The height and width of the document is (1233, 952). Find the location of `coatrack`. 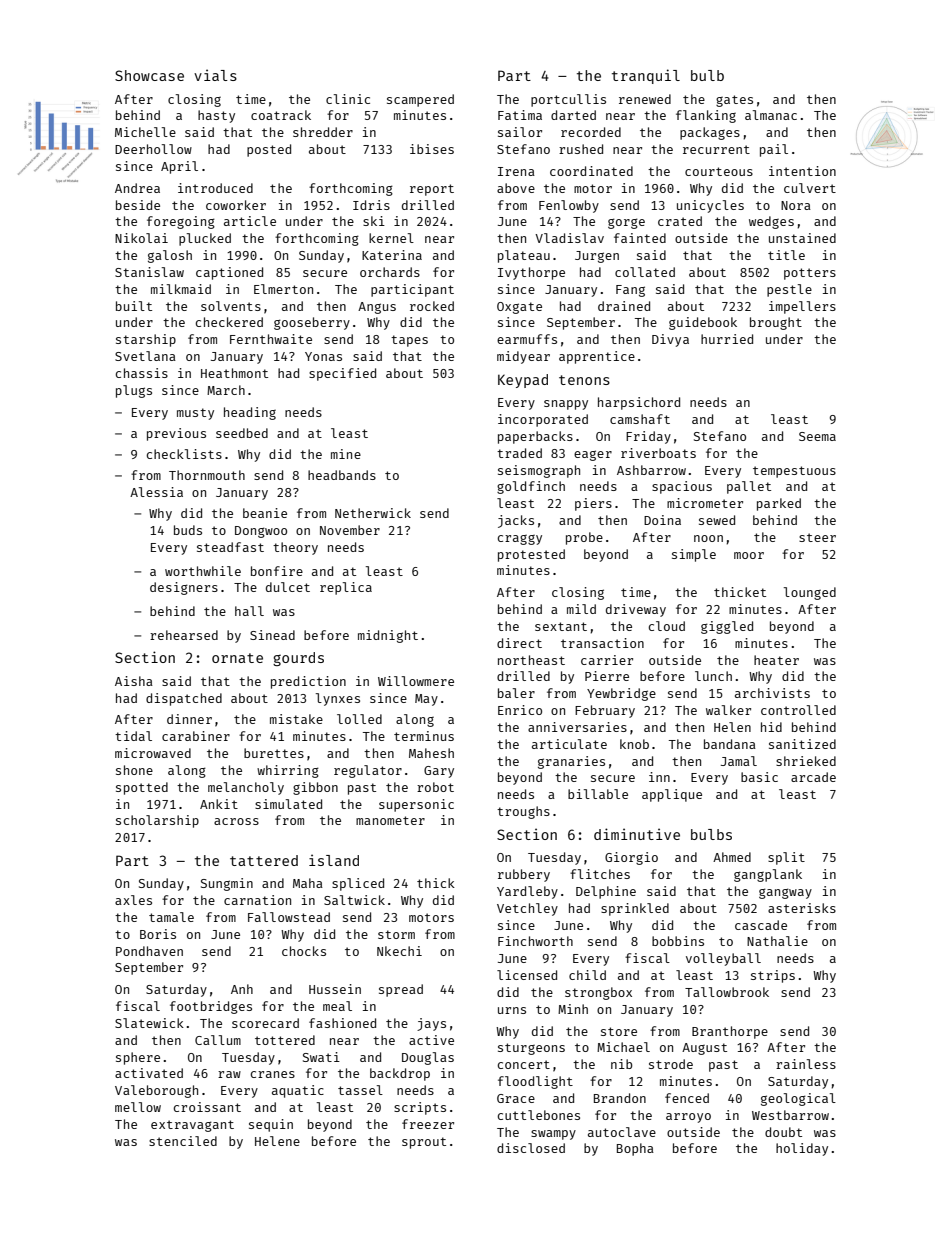

coatrack is located at coordinates (281, 115).
